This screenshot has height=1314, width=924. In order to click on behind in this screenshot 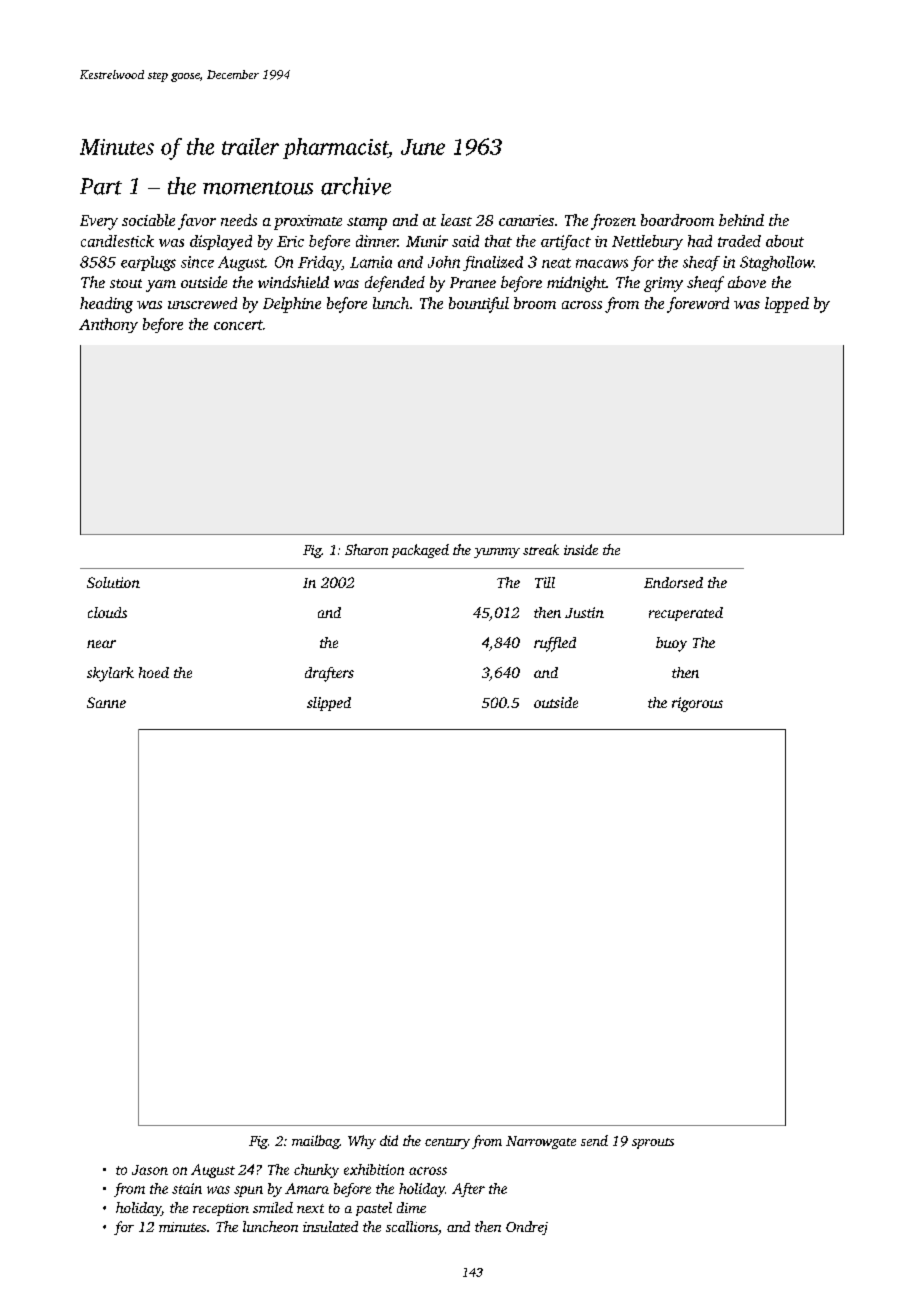, I will do `click(741, 220)`.
